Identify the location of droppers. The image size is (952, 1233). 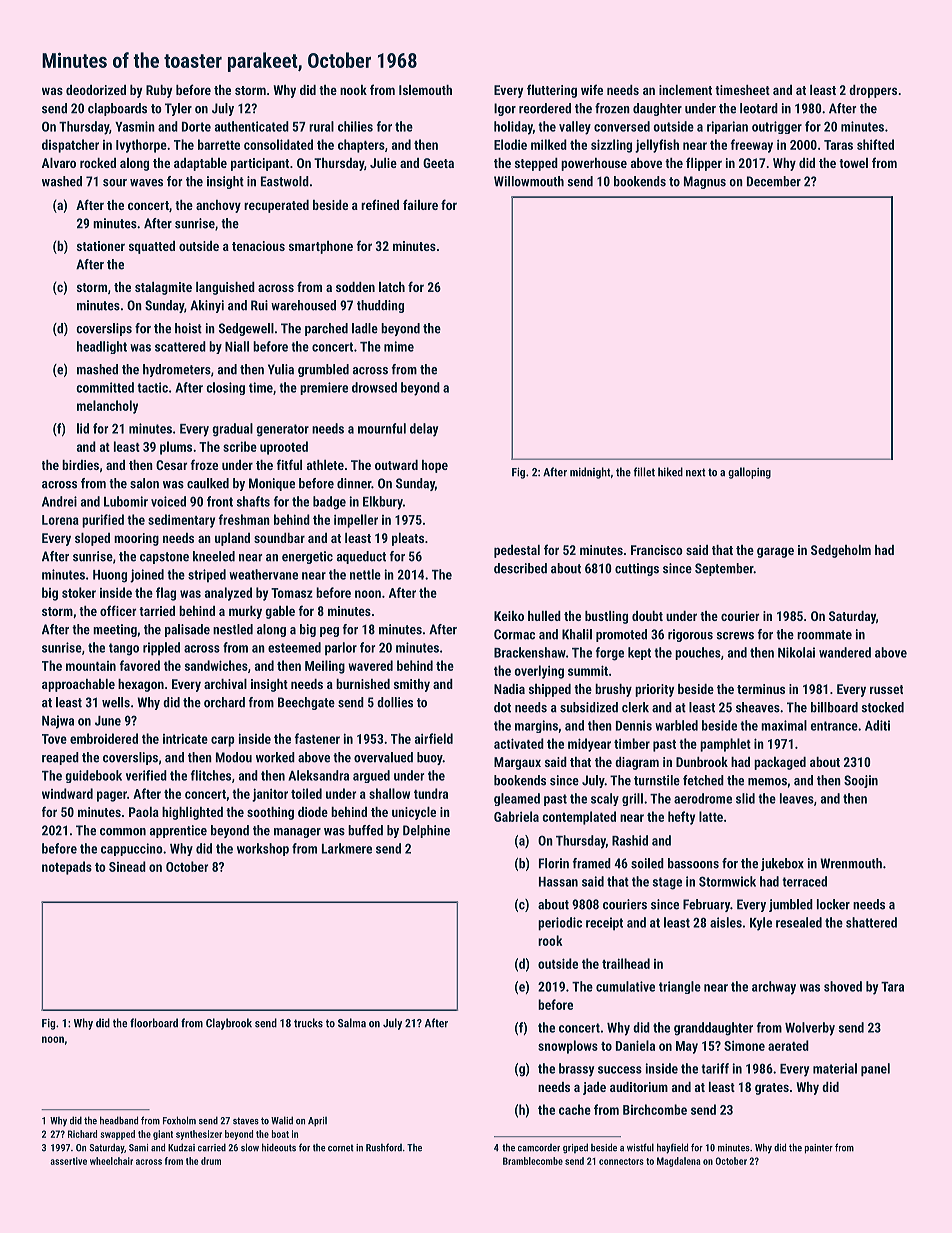
(873, 91).
